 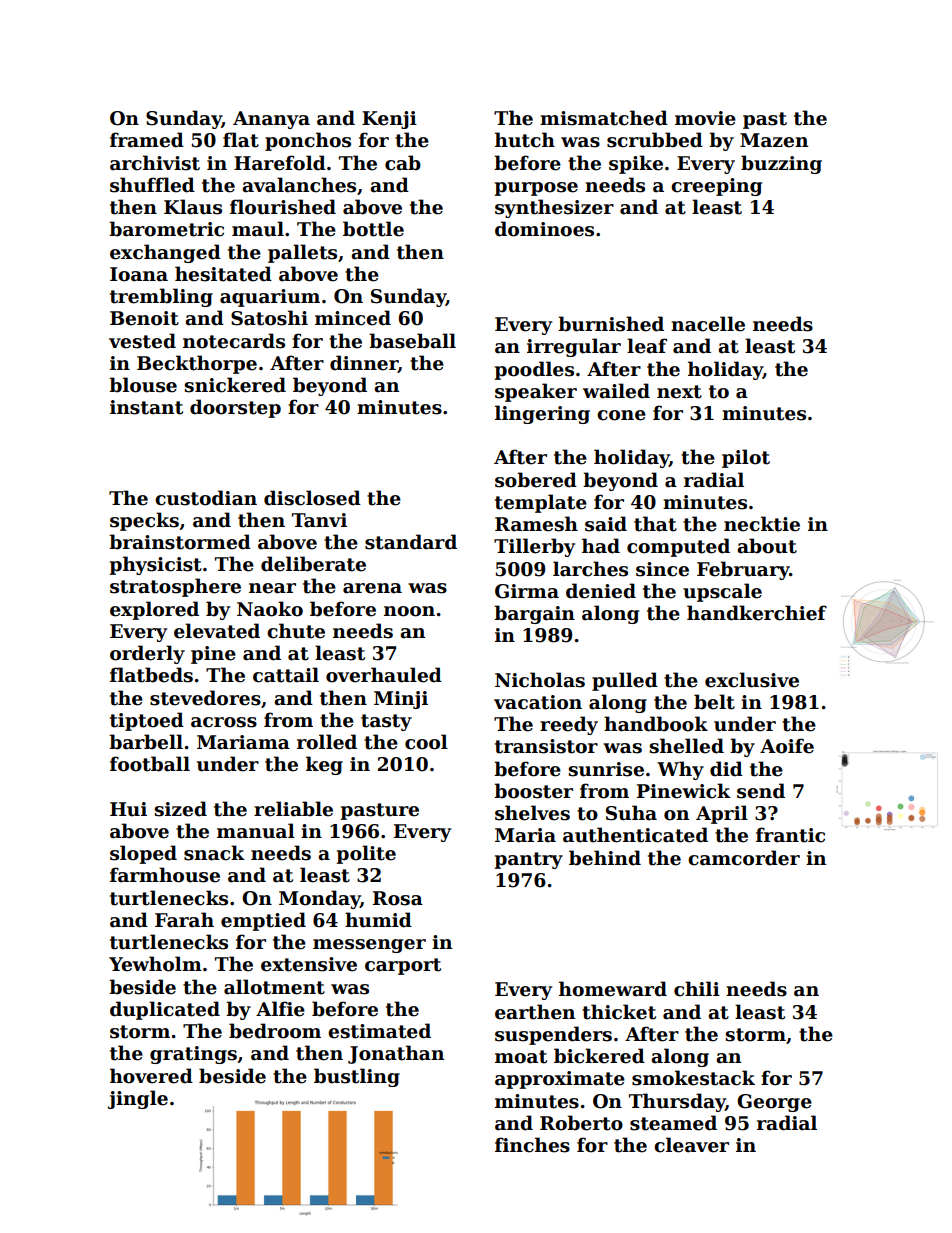 What do you see at coordinates (389, 120) in the image?
I see `Kenji` at bounding box center [389, 120].
